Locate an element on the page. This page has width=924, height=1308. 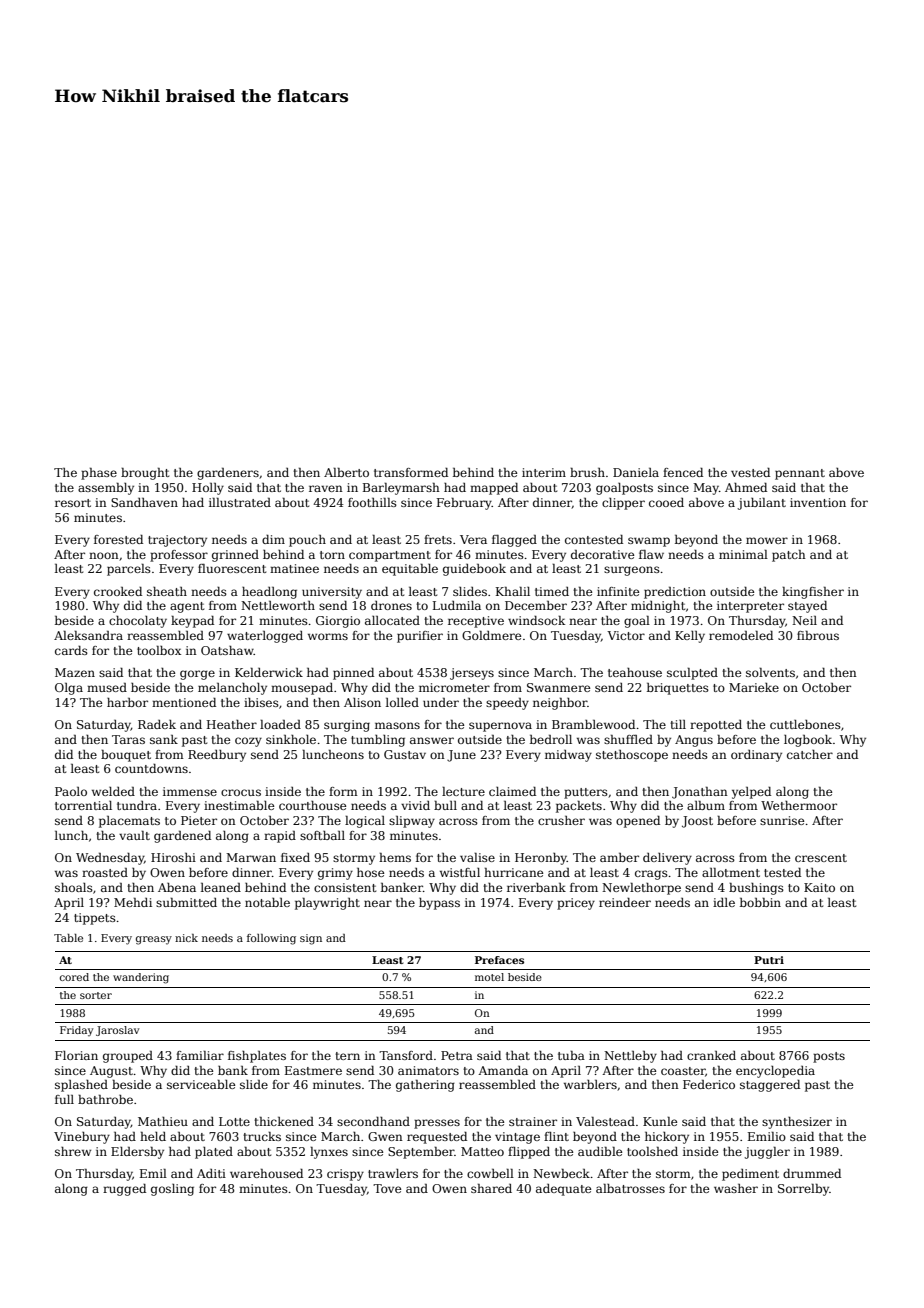
wandering is located at coordinates (141, 978).
